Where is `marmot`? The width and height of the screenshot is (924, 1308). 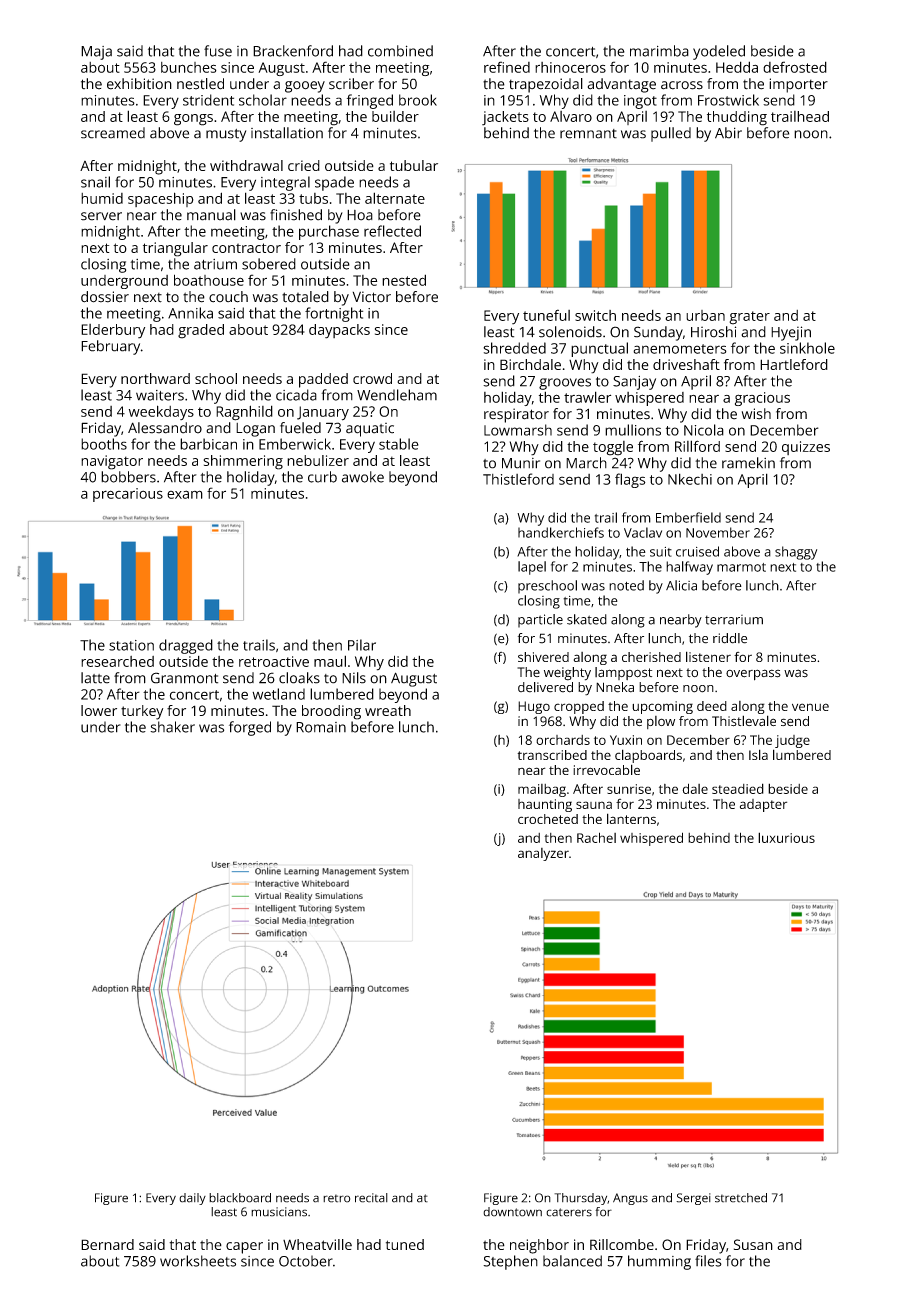 marmot is located at coordinates (741, 567).
